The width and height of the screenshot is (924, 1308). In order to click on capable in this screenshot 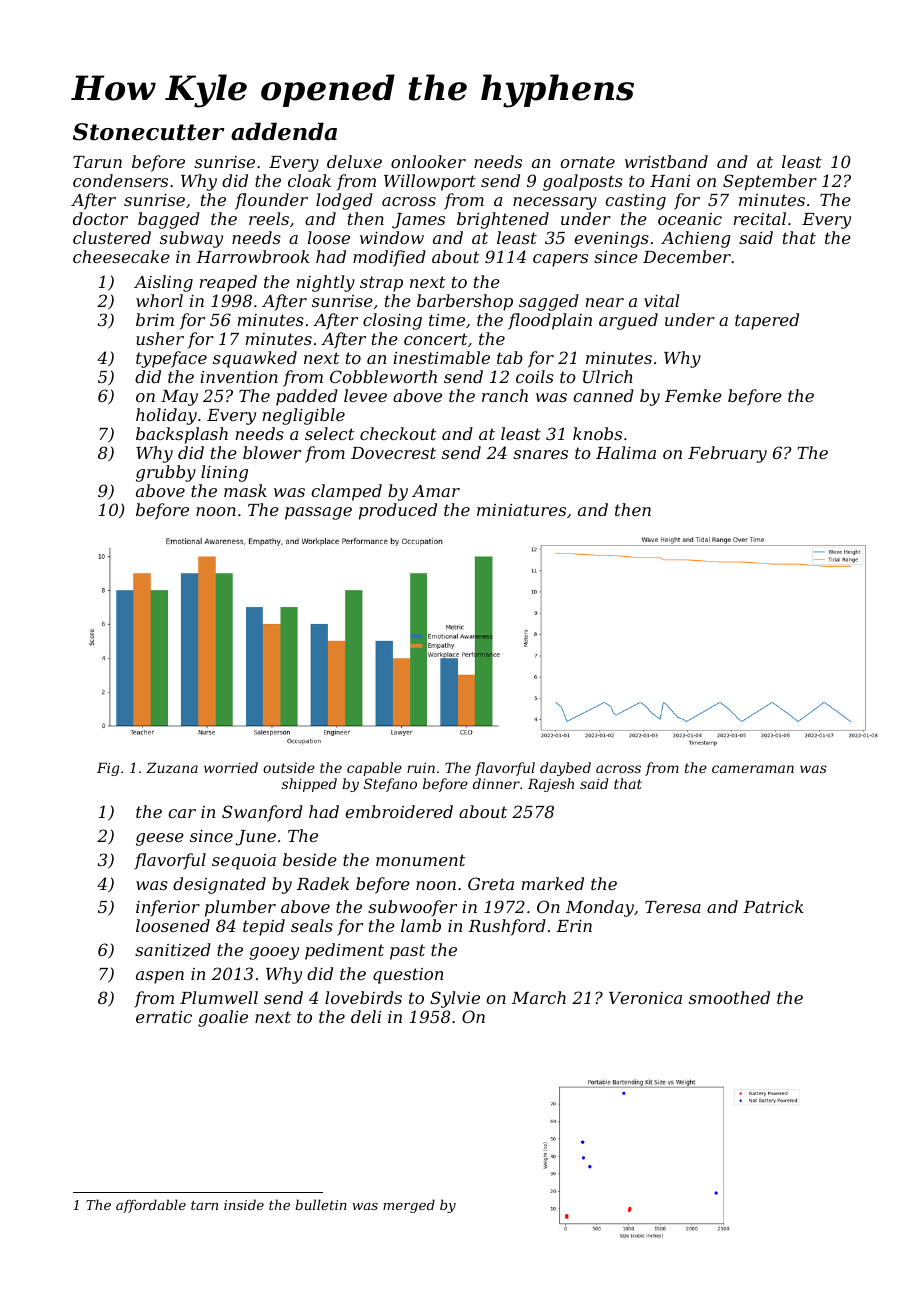, I will do `click(374, 769)`.
